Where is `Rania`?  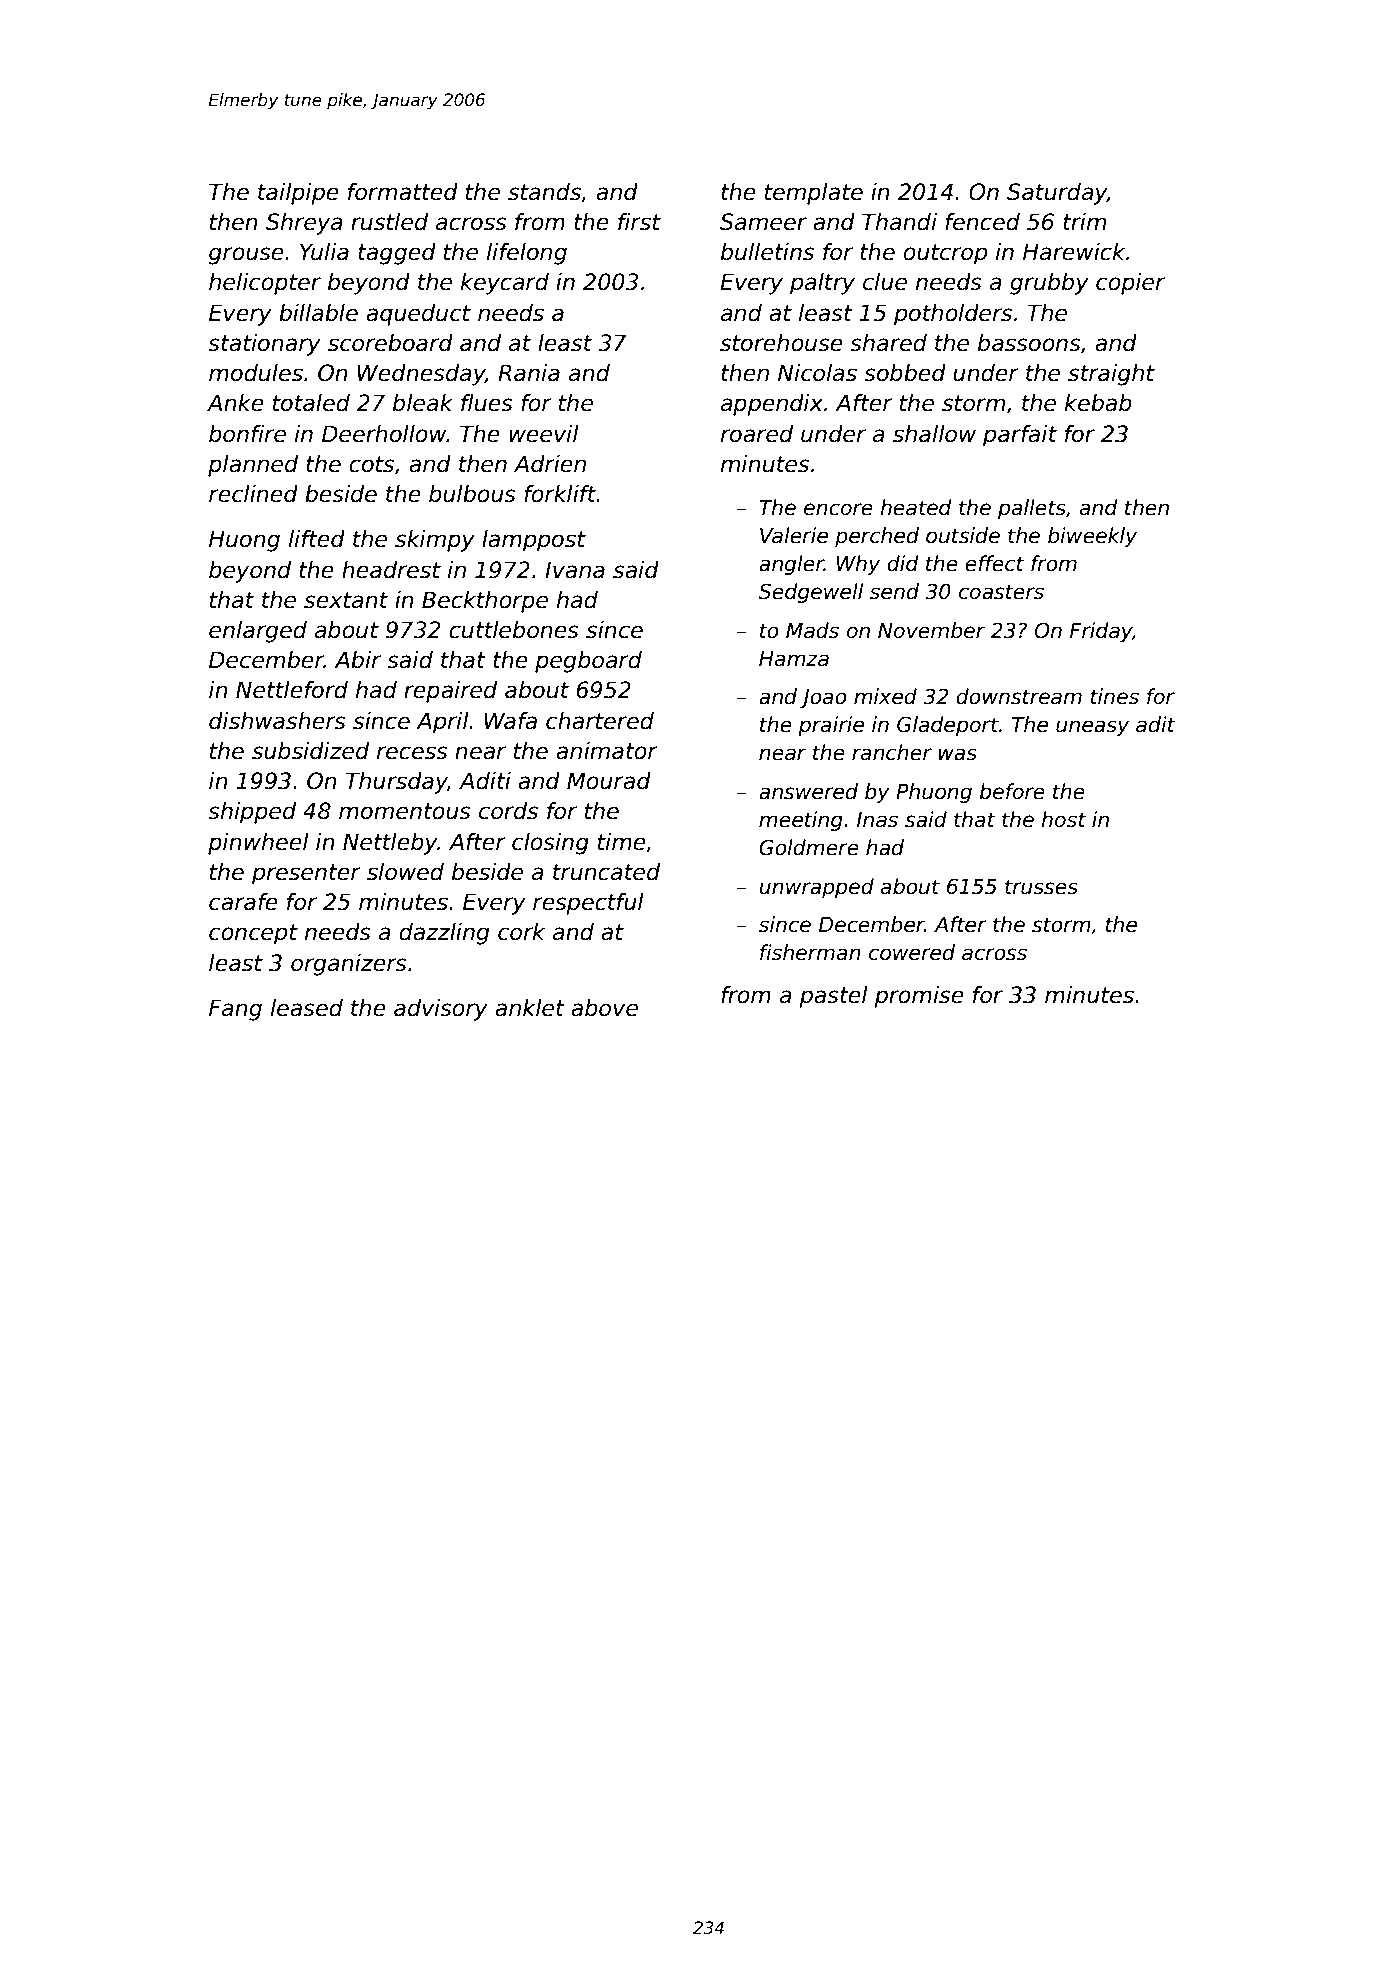
Rania is located at coordinates (529, 373).
